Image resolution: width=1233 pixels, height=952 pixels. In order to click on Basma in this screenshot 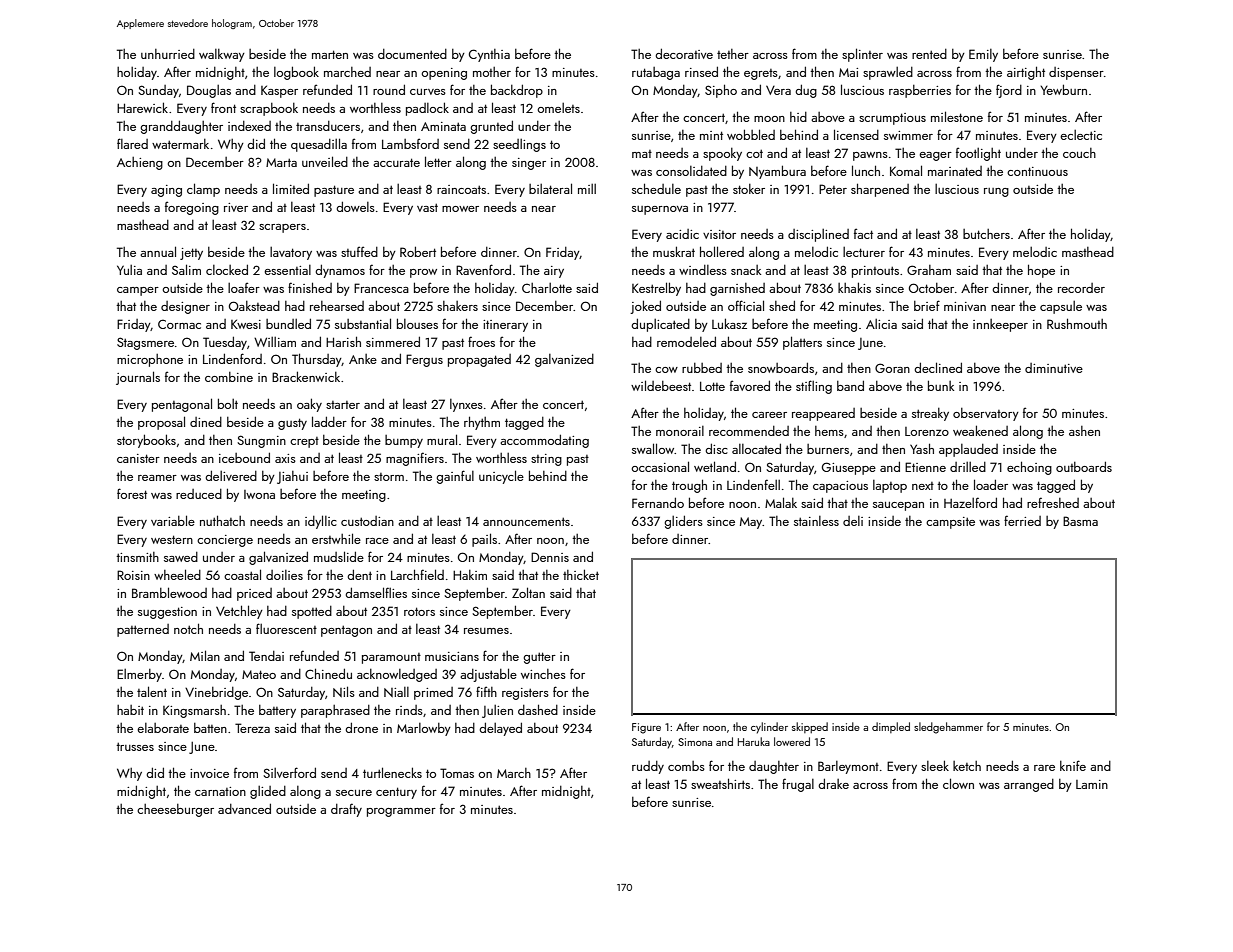, I will do `click(1080, 521)`.
